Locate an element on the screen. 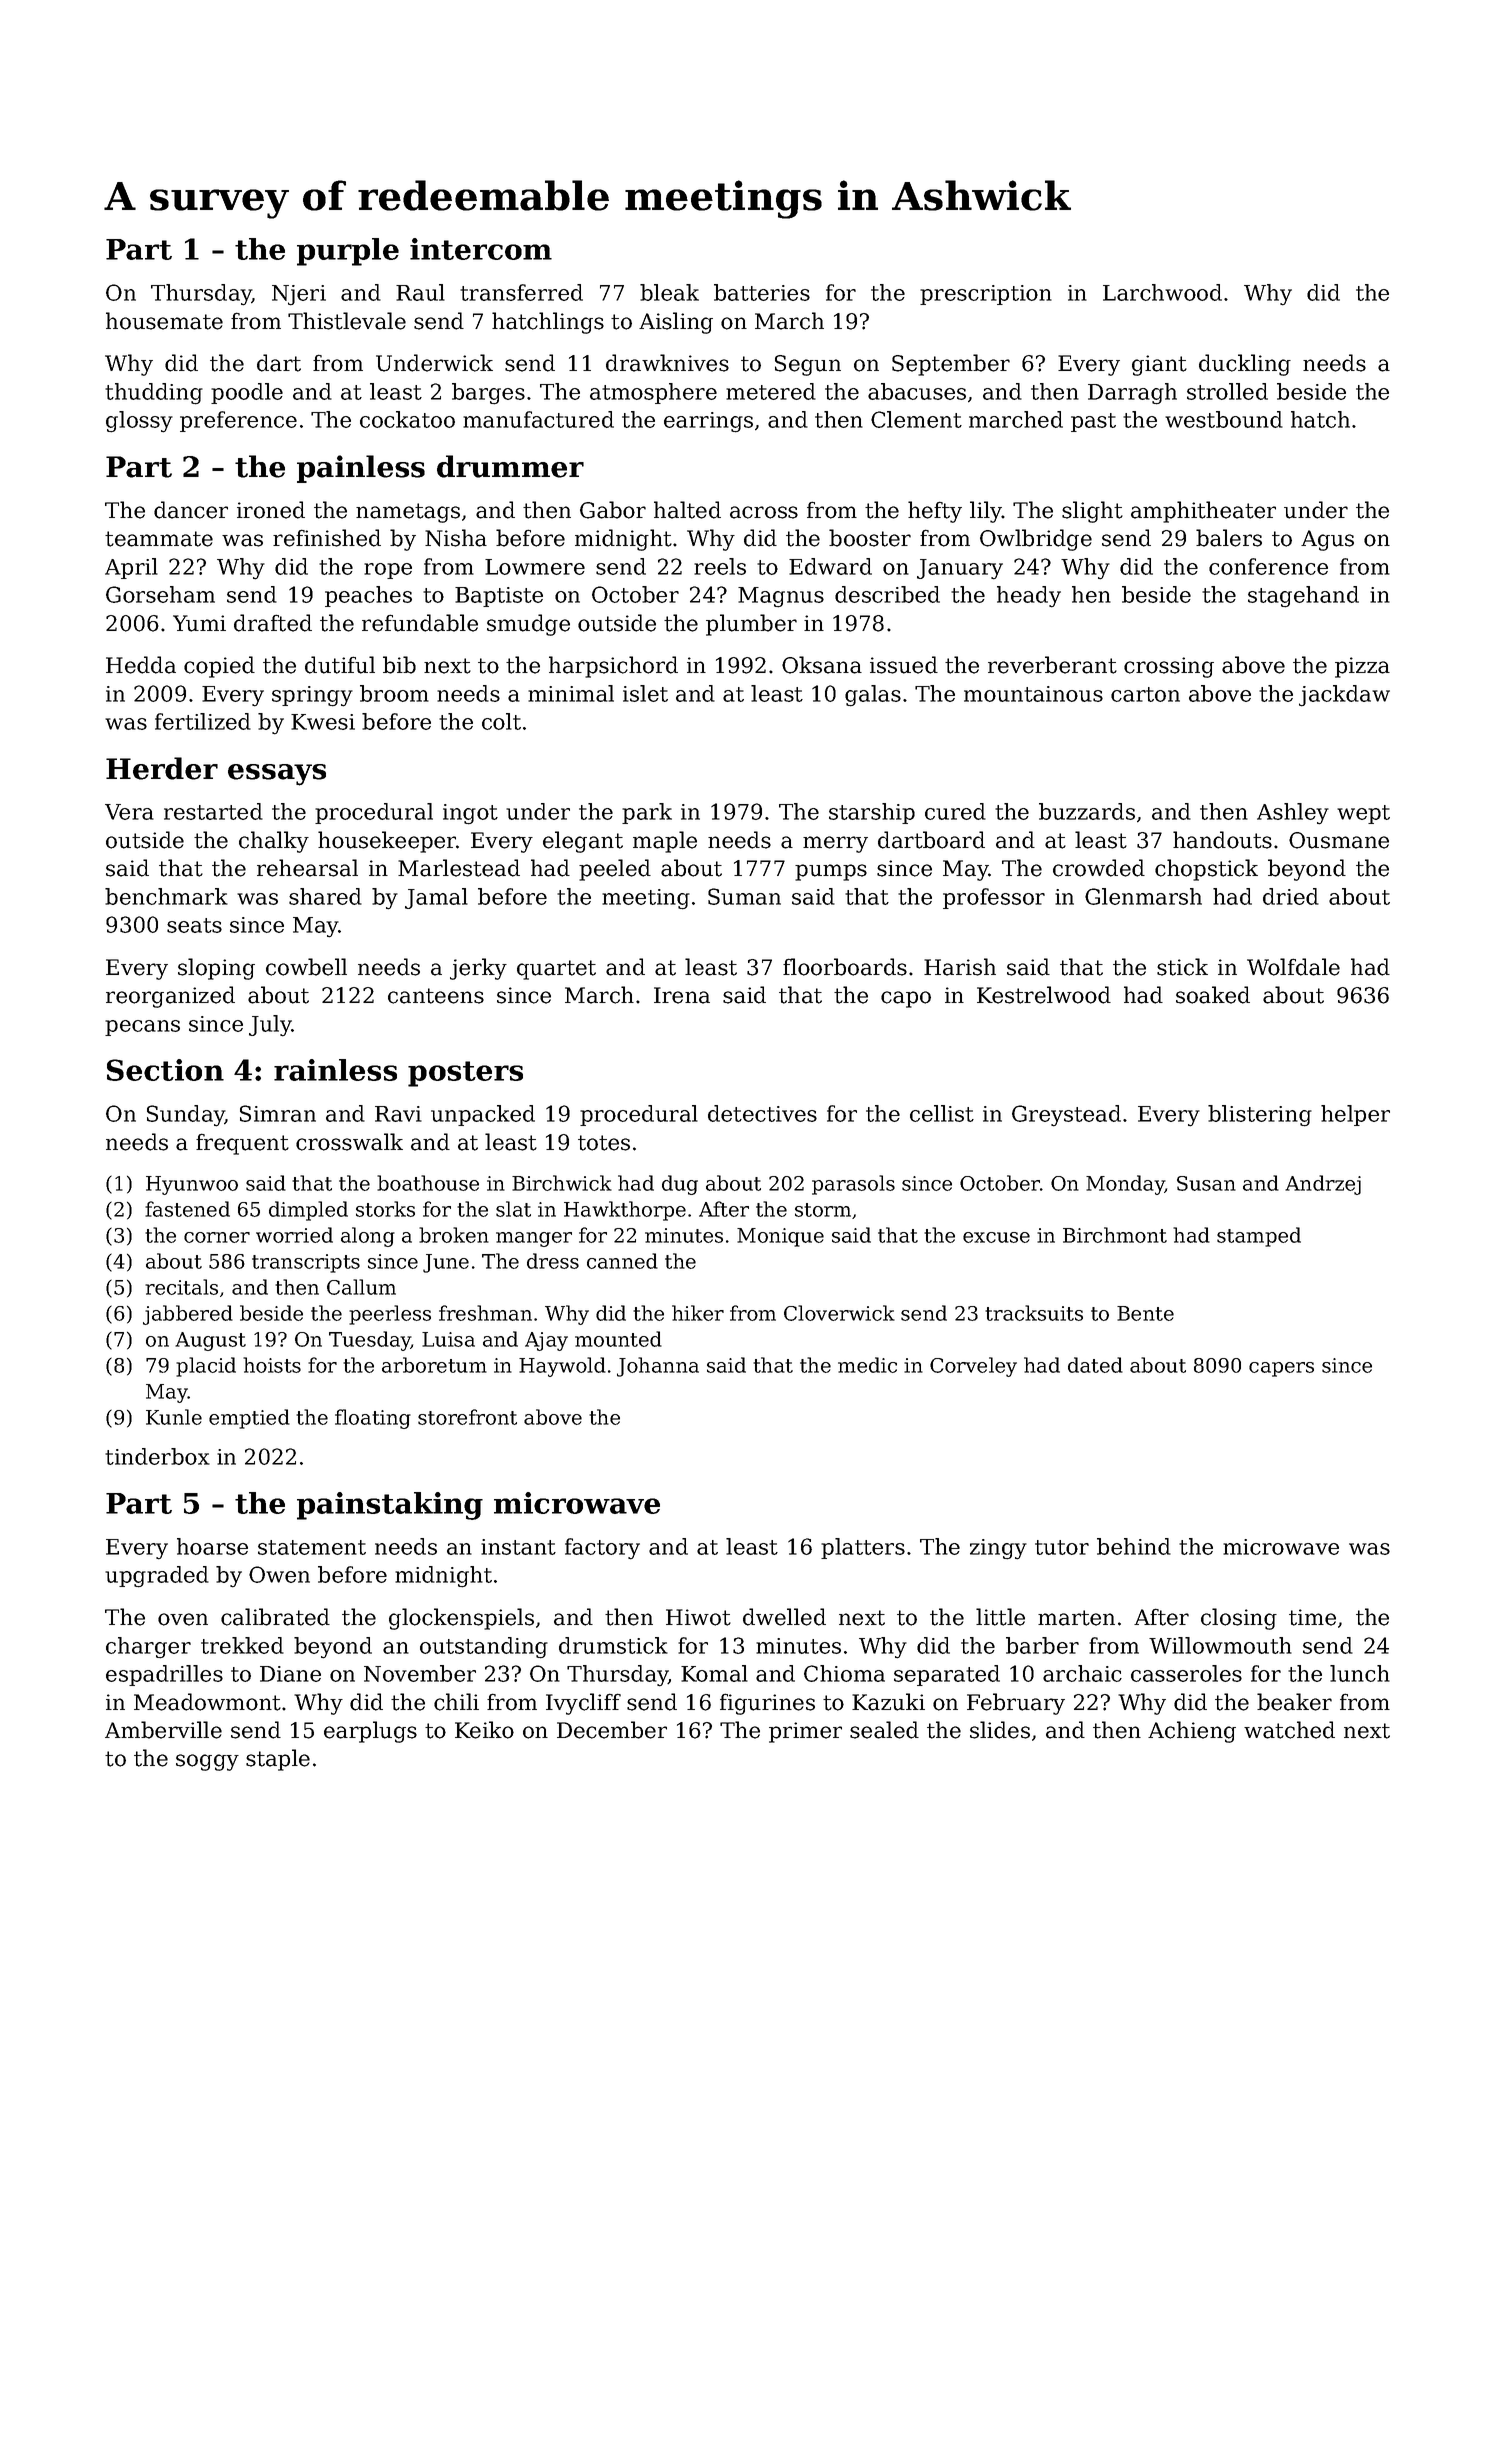  crosswalk is located at coordinates (349, 1142).
